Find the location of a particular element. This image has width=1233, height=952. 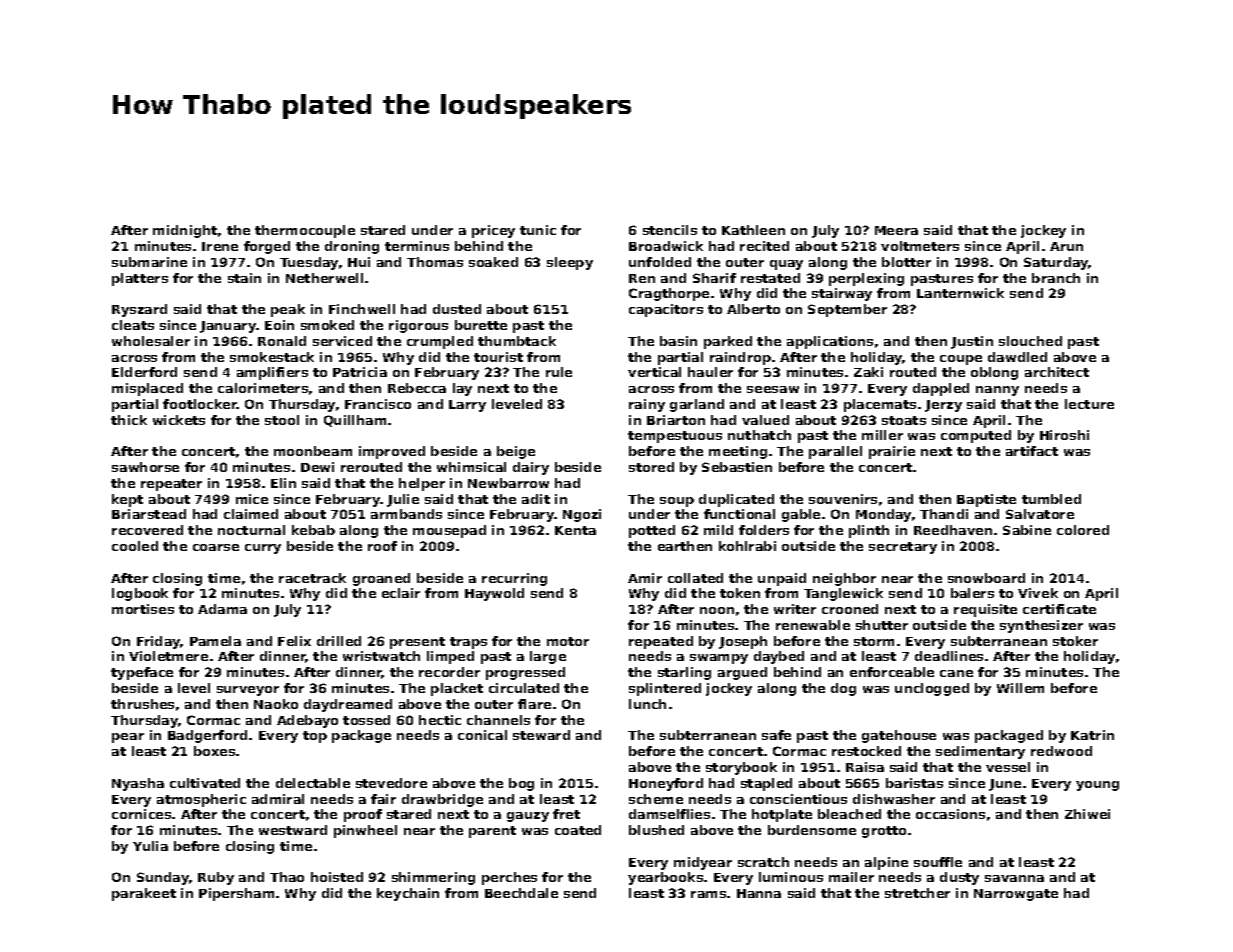

renewable is located at coordinates (813, 625).
